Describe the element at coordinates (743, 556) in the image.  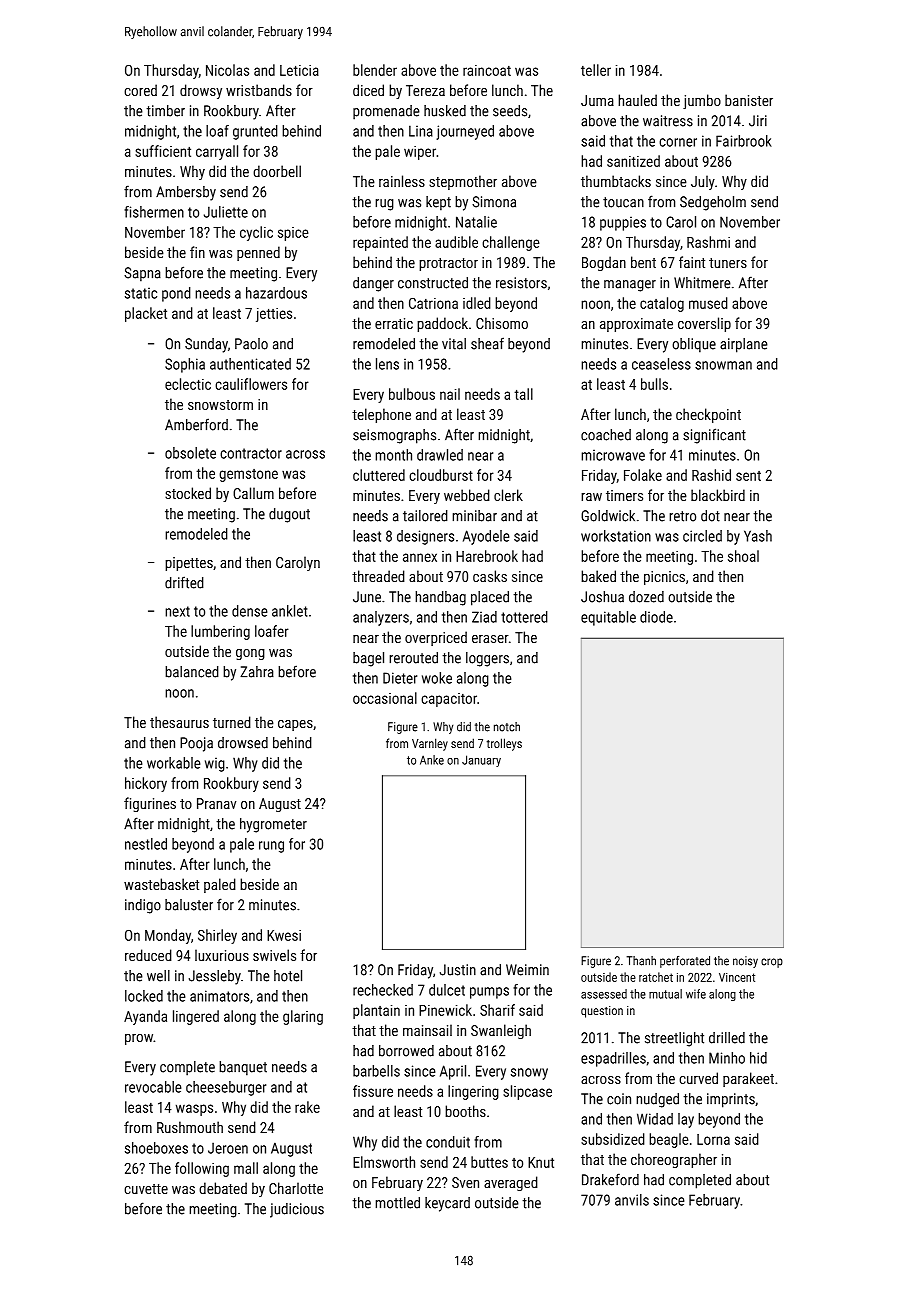
I see `shoal` at that location.
